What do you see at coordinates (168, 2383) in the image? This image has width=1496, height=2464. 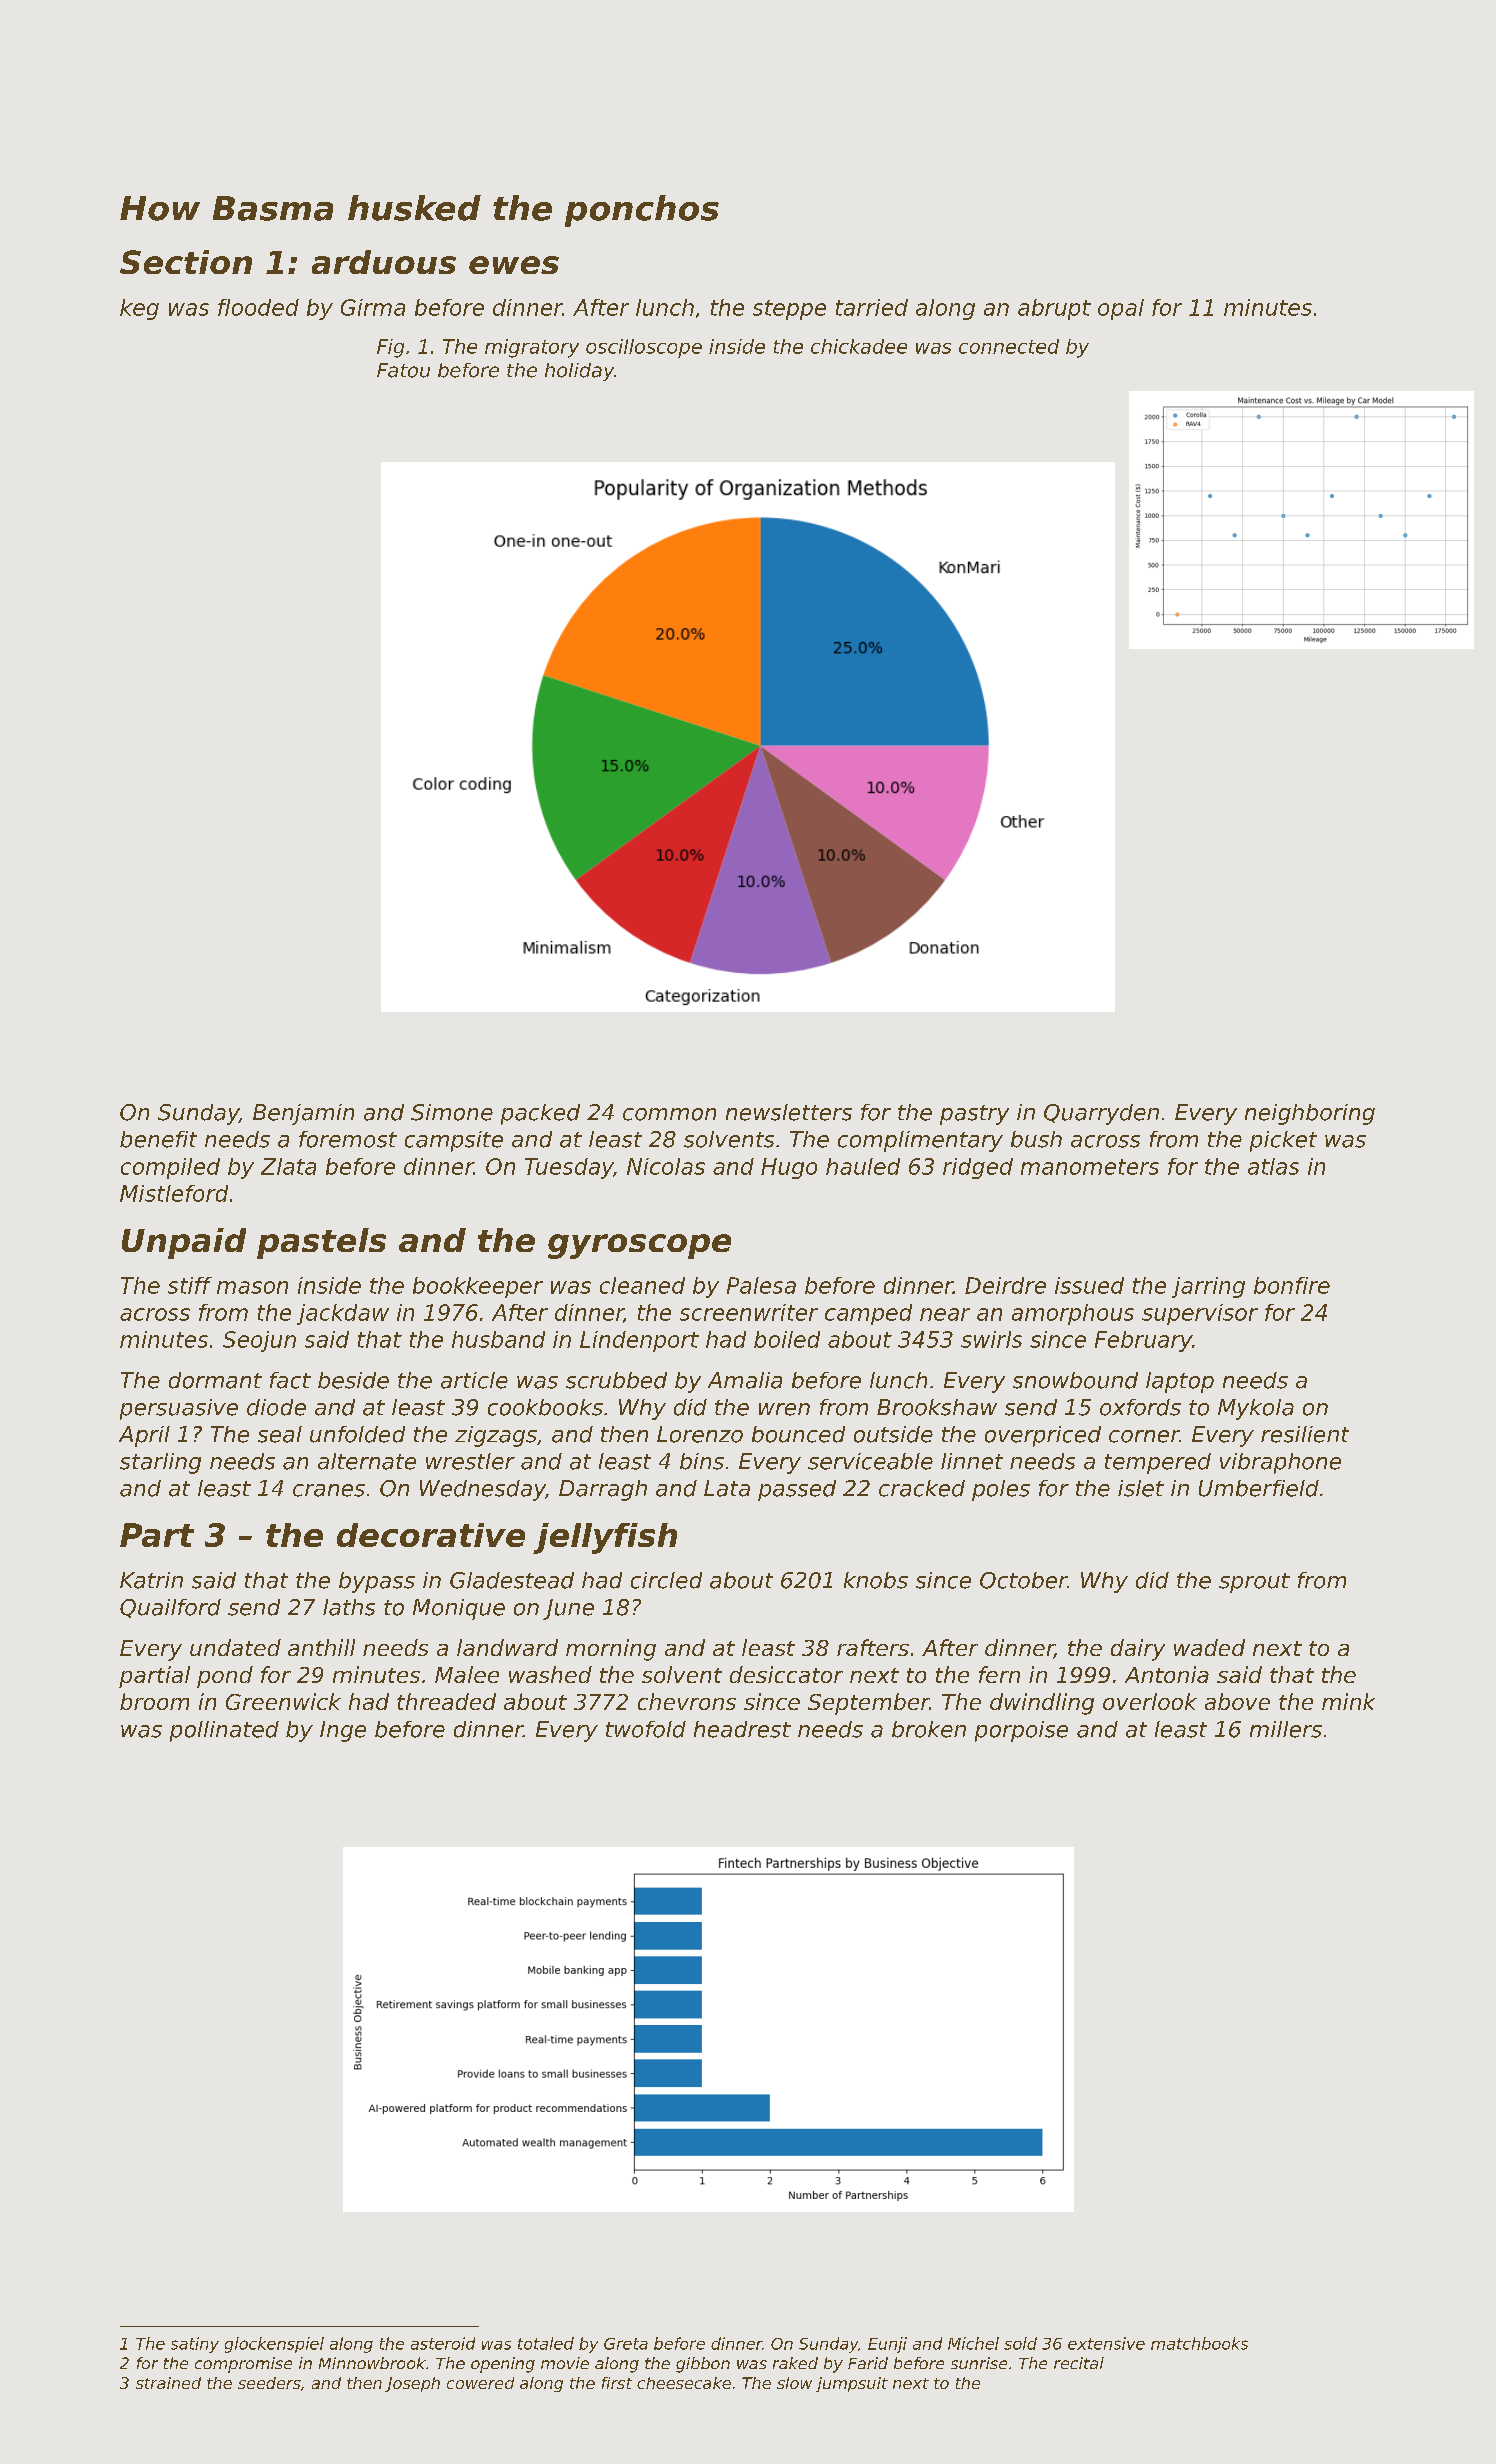 I see `strained` at bounding box center [168, 2383].
